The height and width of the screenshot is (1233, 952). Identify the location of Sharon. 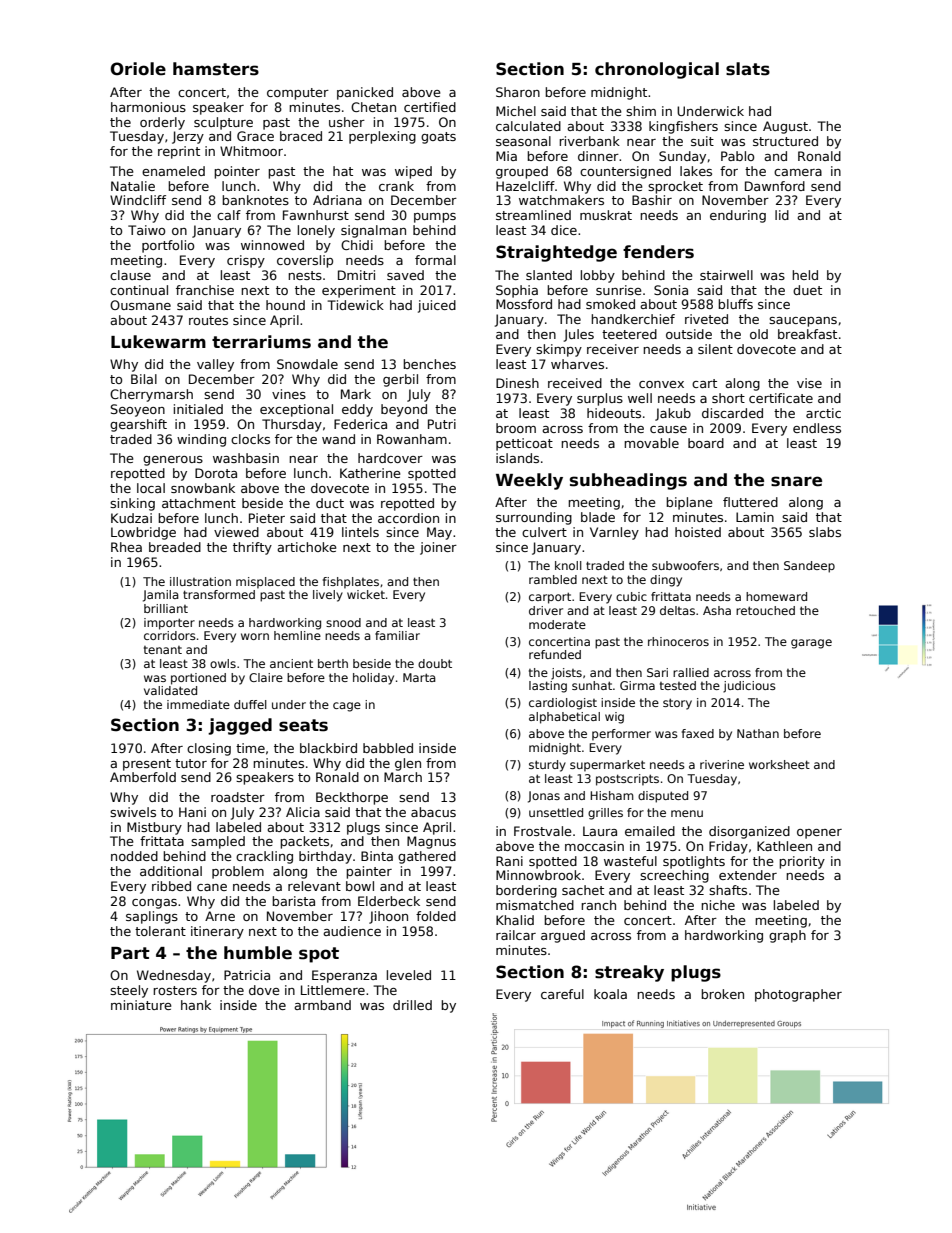
(518, 92).
